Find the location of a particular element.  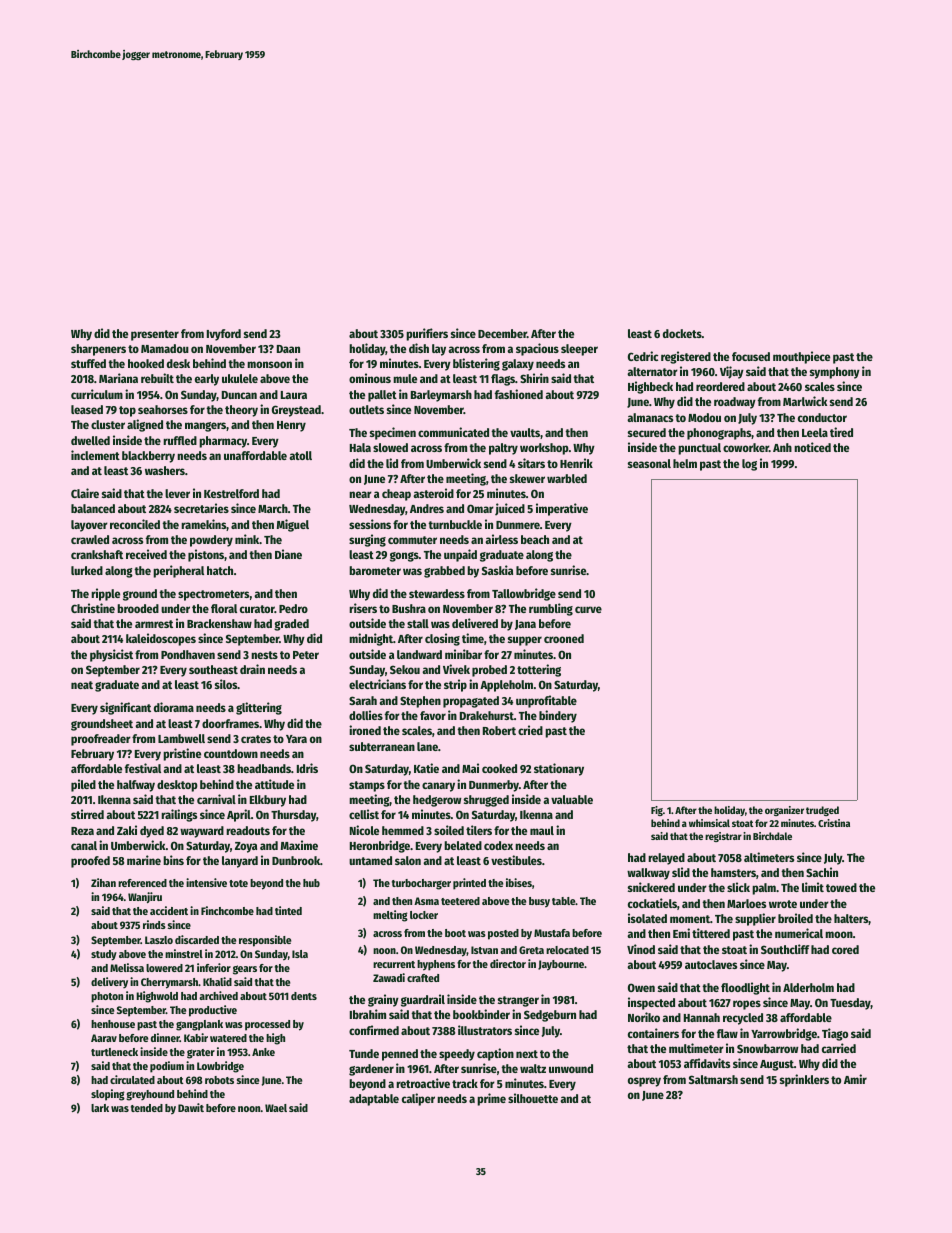

December is located at coordinates (502, 333).
